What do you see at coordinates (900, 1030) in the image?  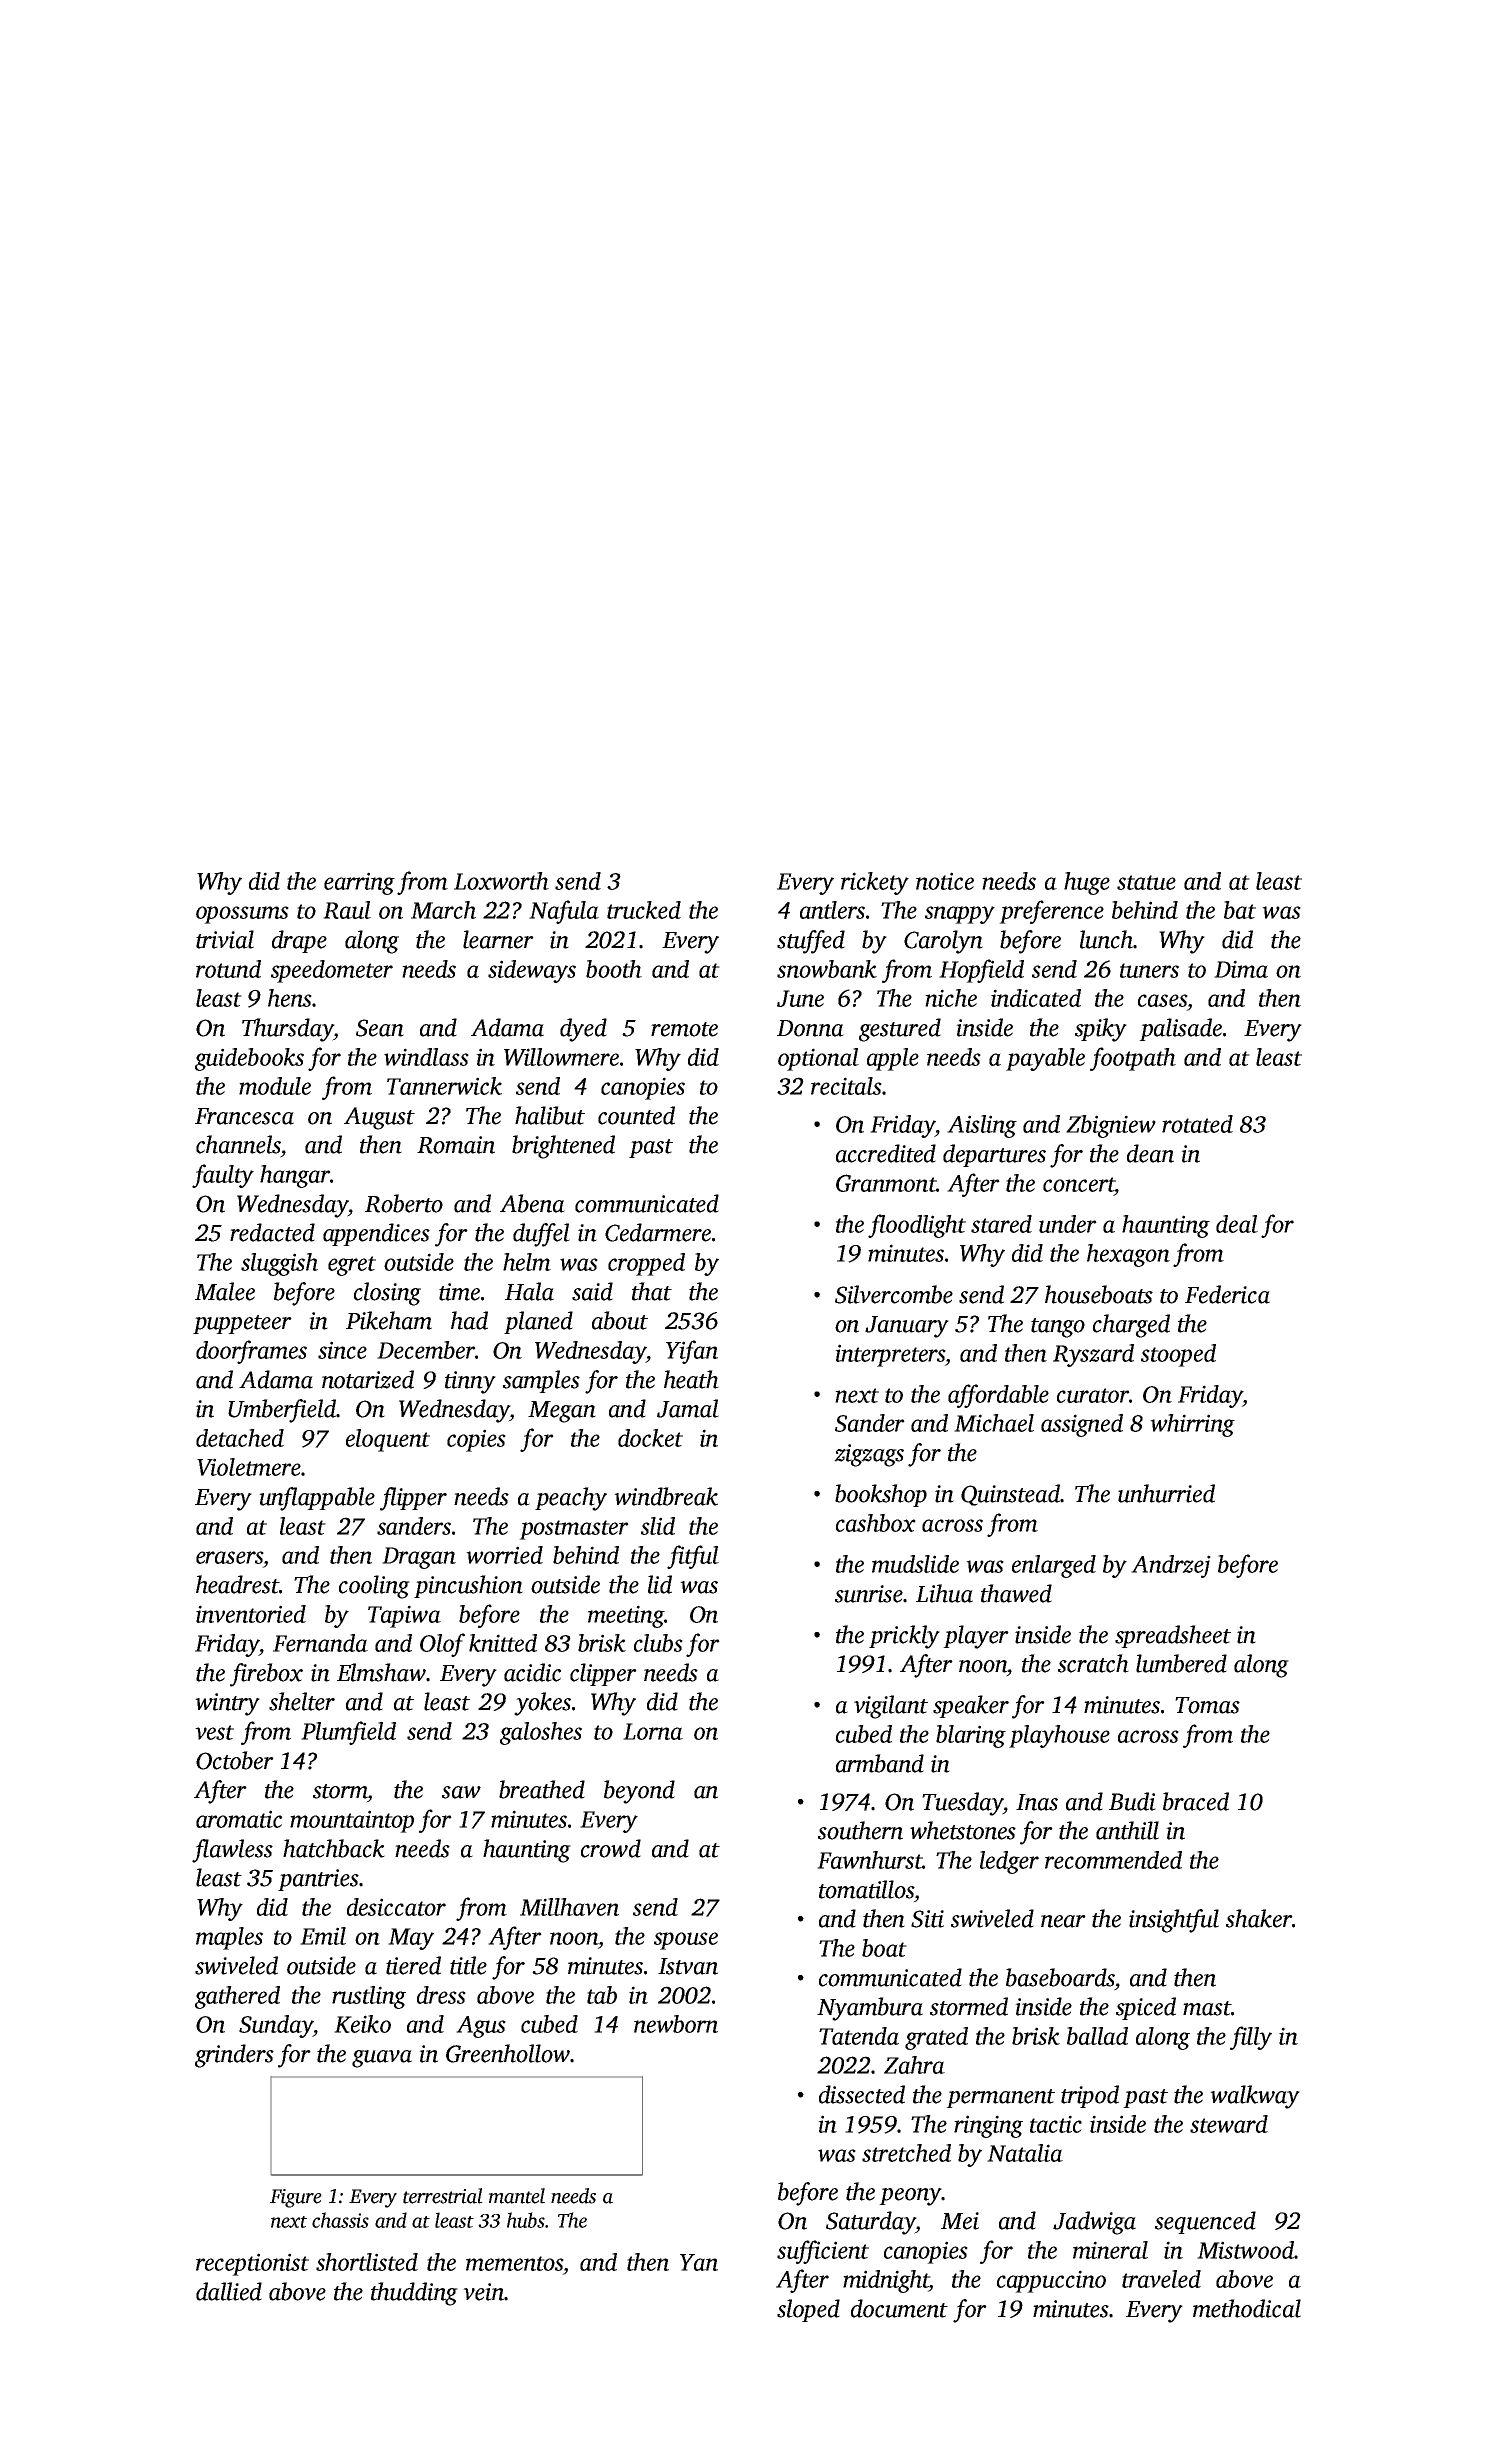 I see `gestured` at bounding box center [900, 1030].
